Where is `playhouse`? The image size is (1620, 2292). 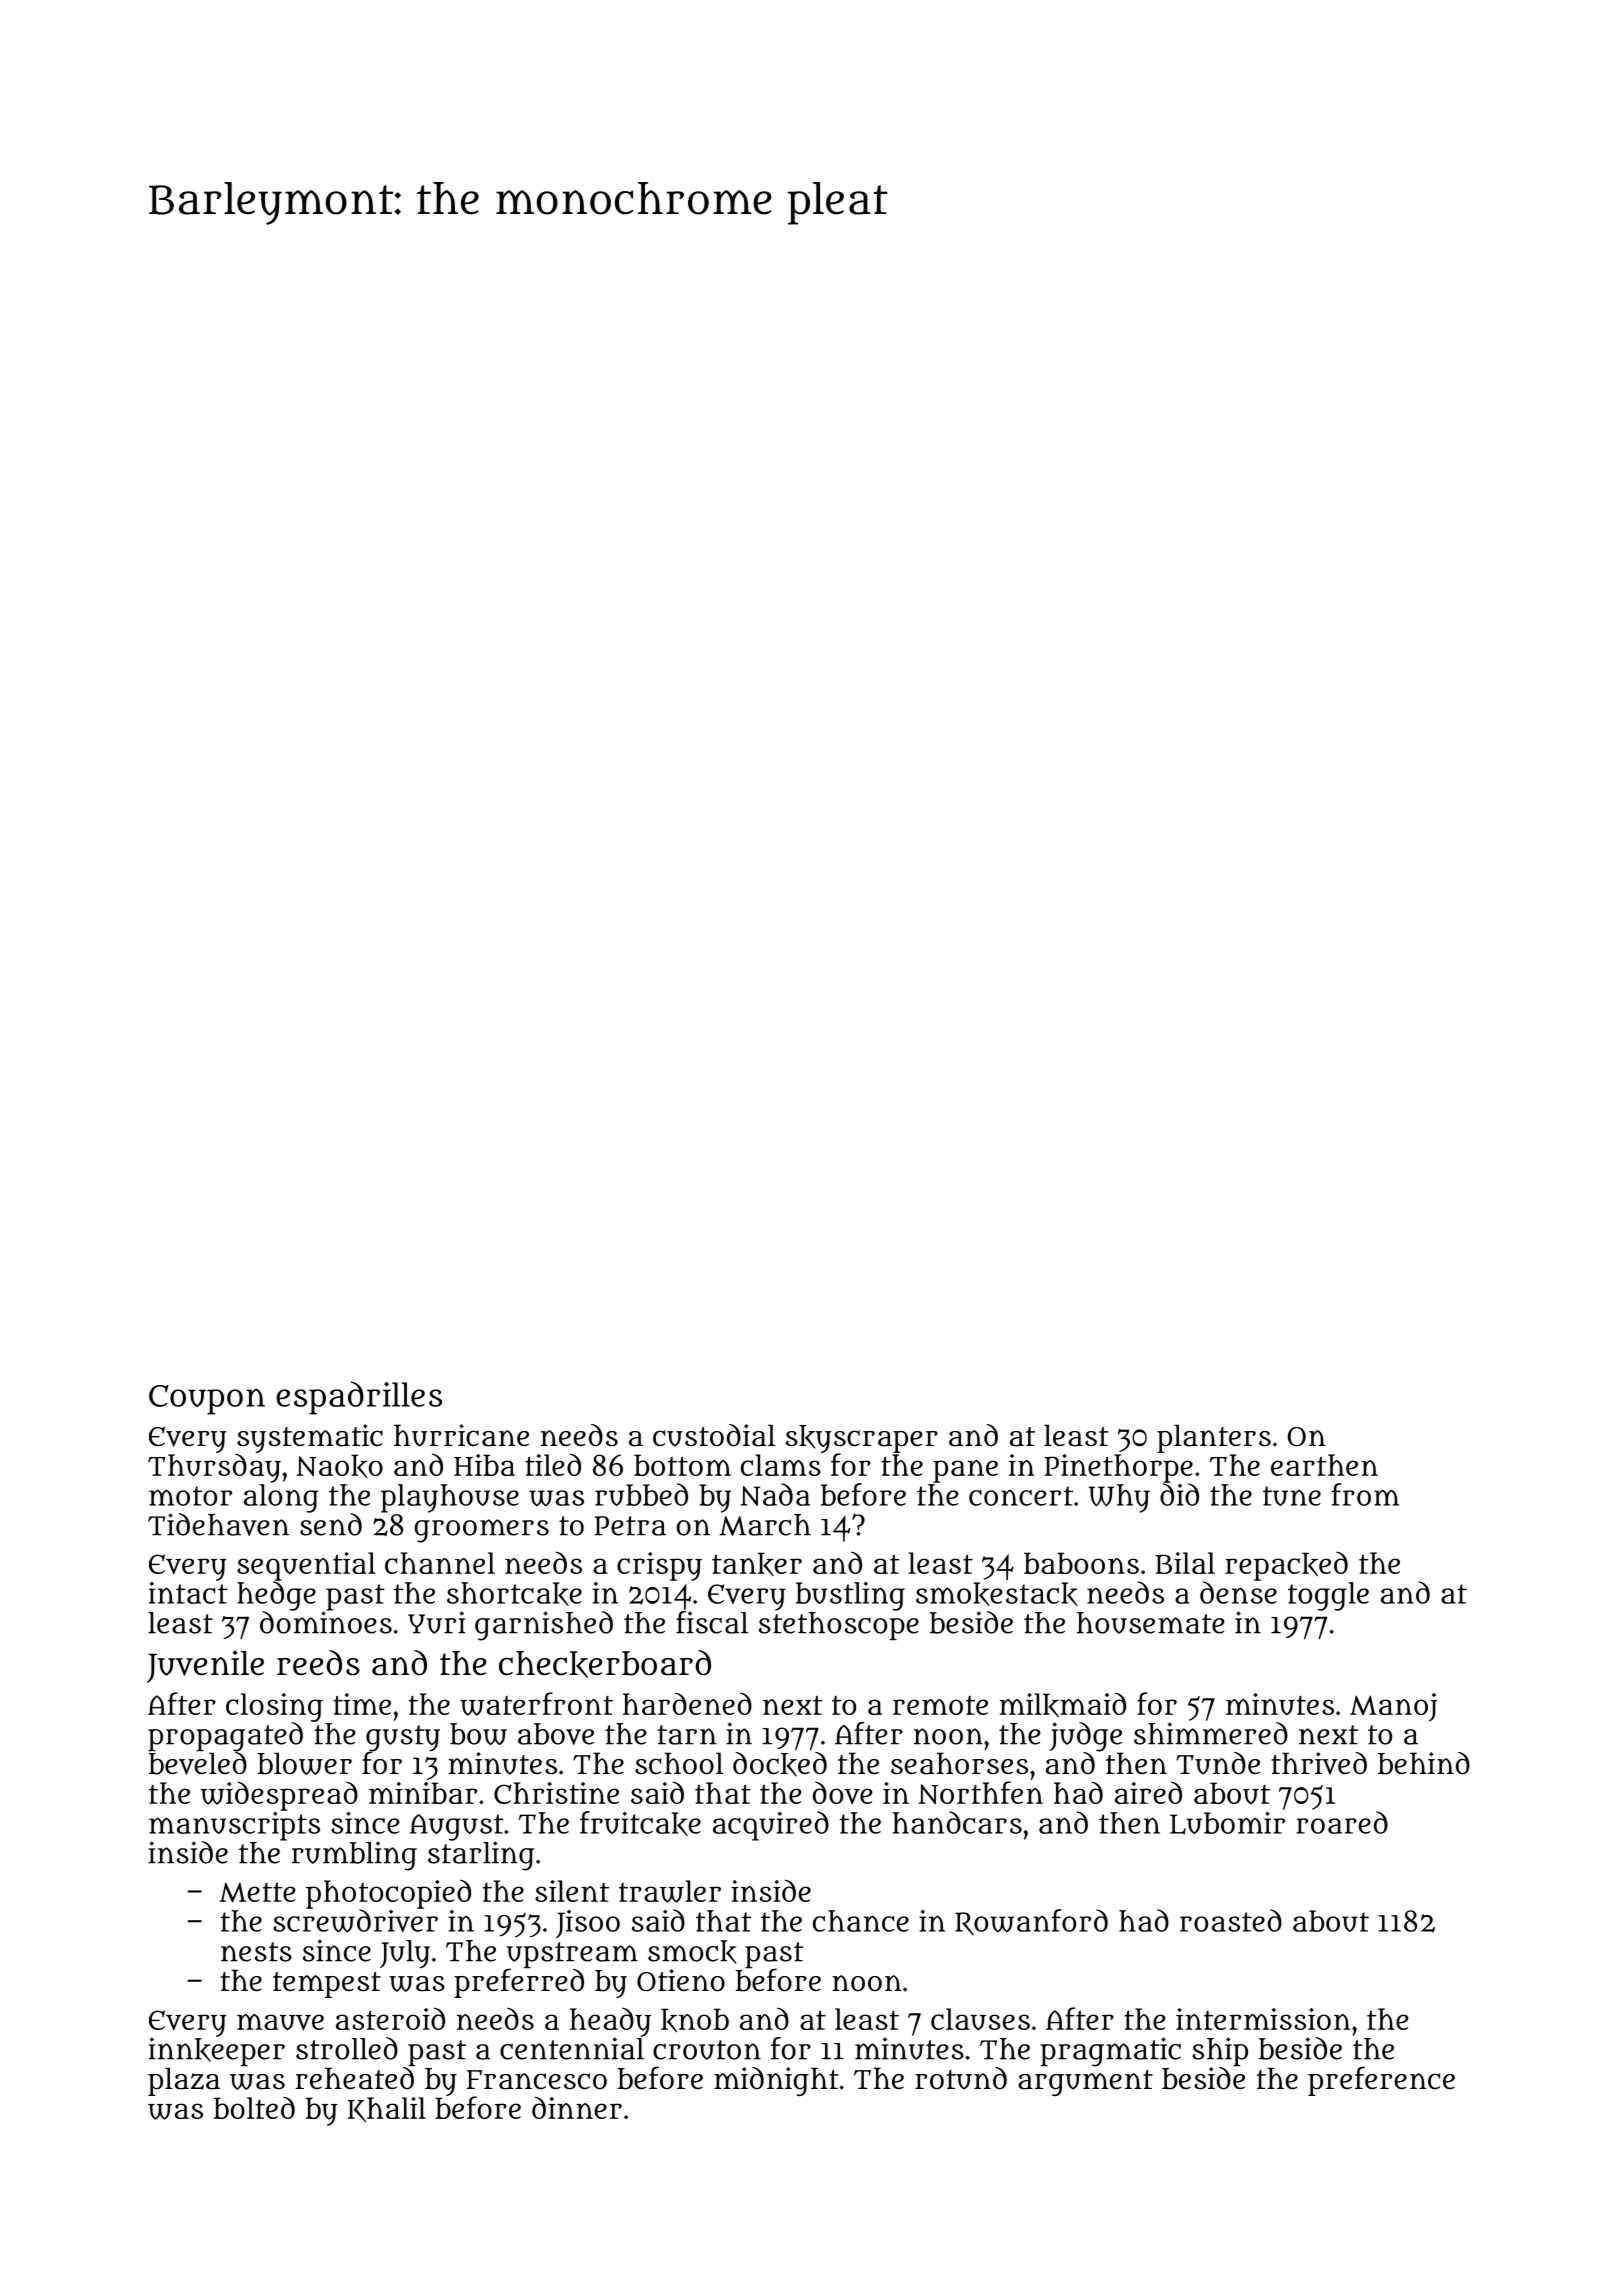
playhouse is located at coordinates (450, 1498).
